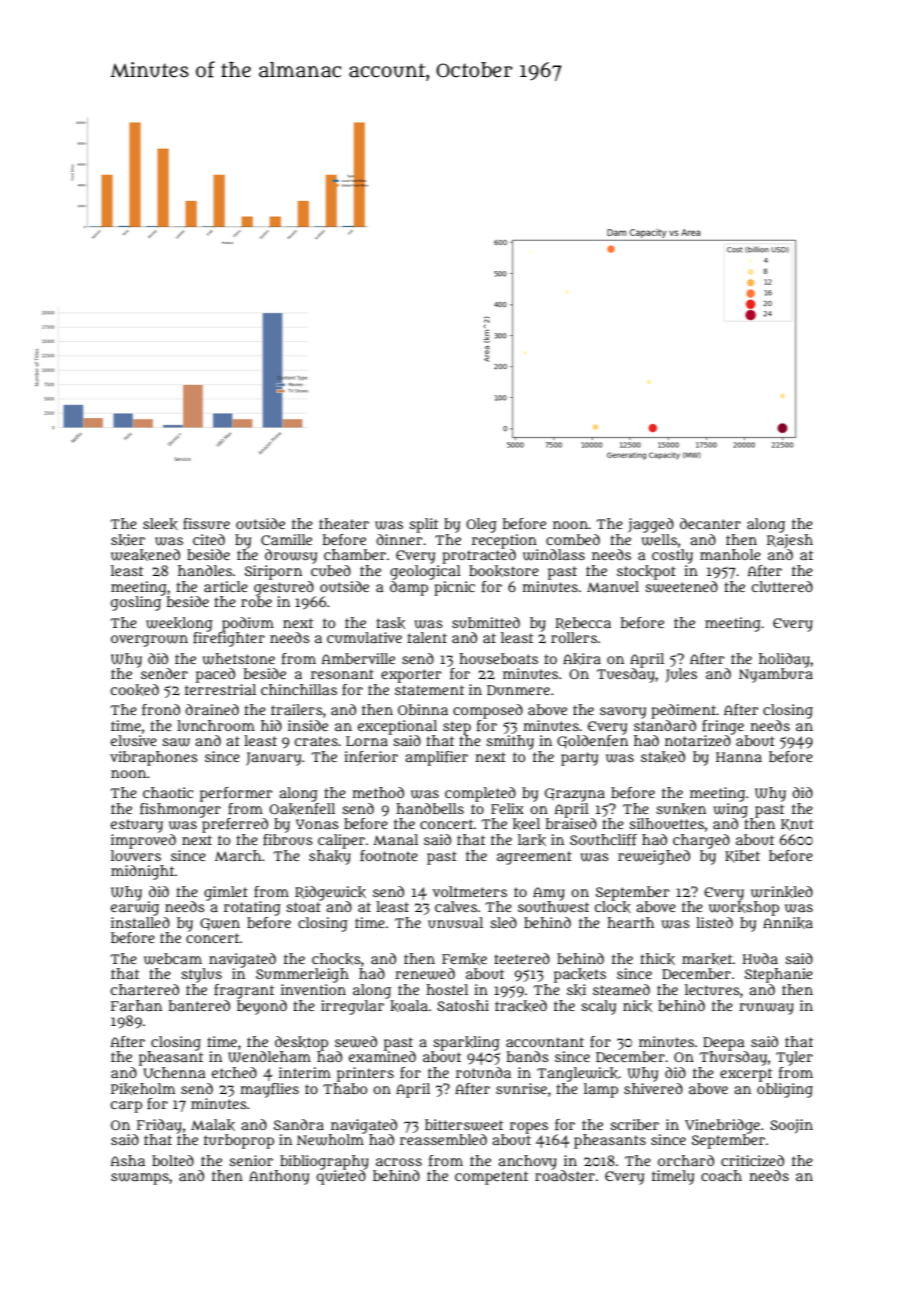 Image resolution: width=924 pixels, height=1308 pixels. Describe the element at coordinates (409, 588) in the screenshot. I see `damp` at that location.
